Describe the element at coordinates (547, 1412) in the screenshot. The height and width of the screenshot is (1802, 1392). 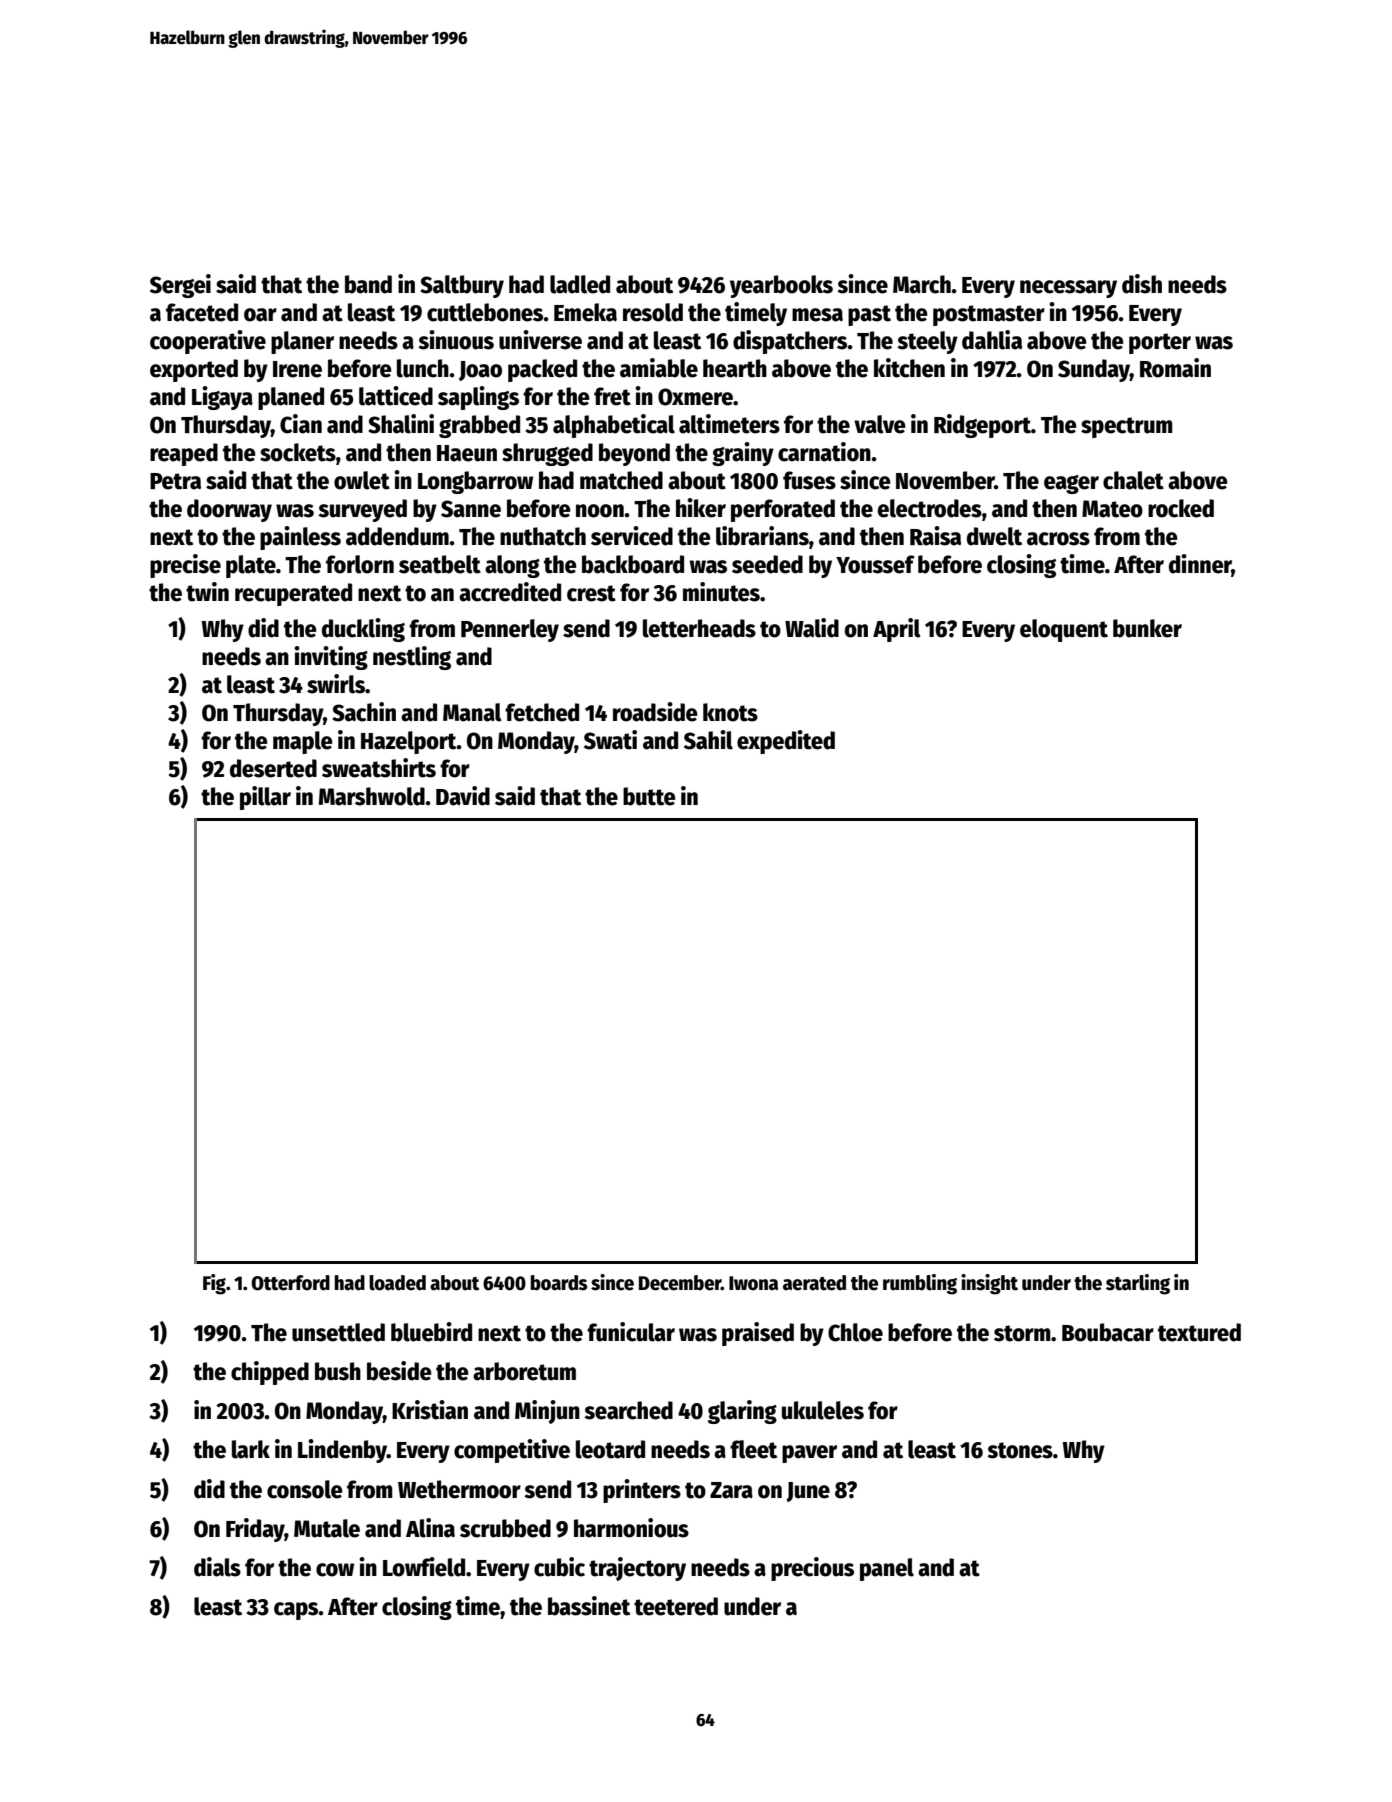
I see `Minjun` at that location.
